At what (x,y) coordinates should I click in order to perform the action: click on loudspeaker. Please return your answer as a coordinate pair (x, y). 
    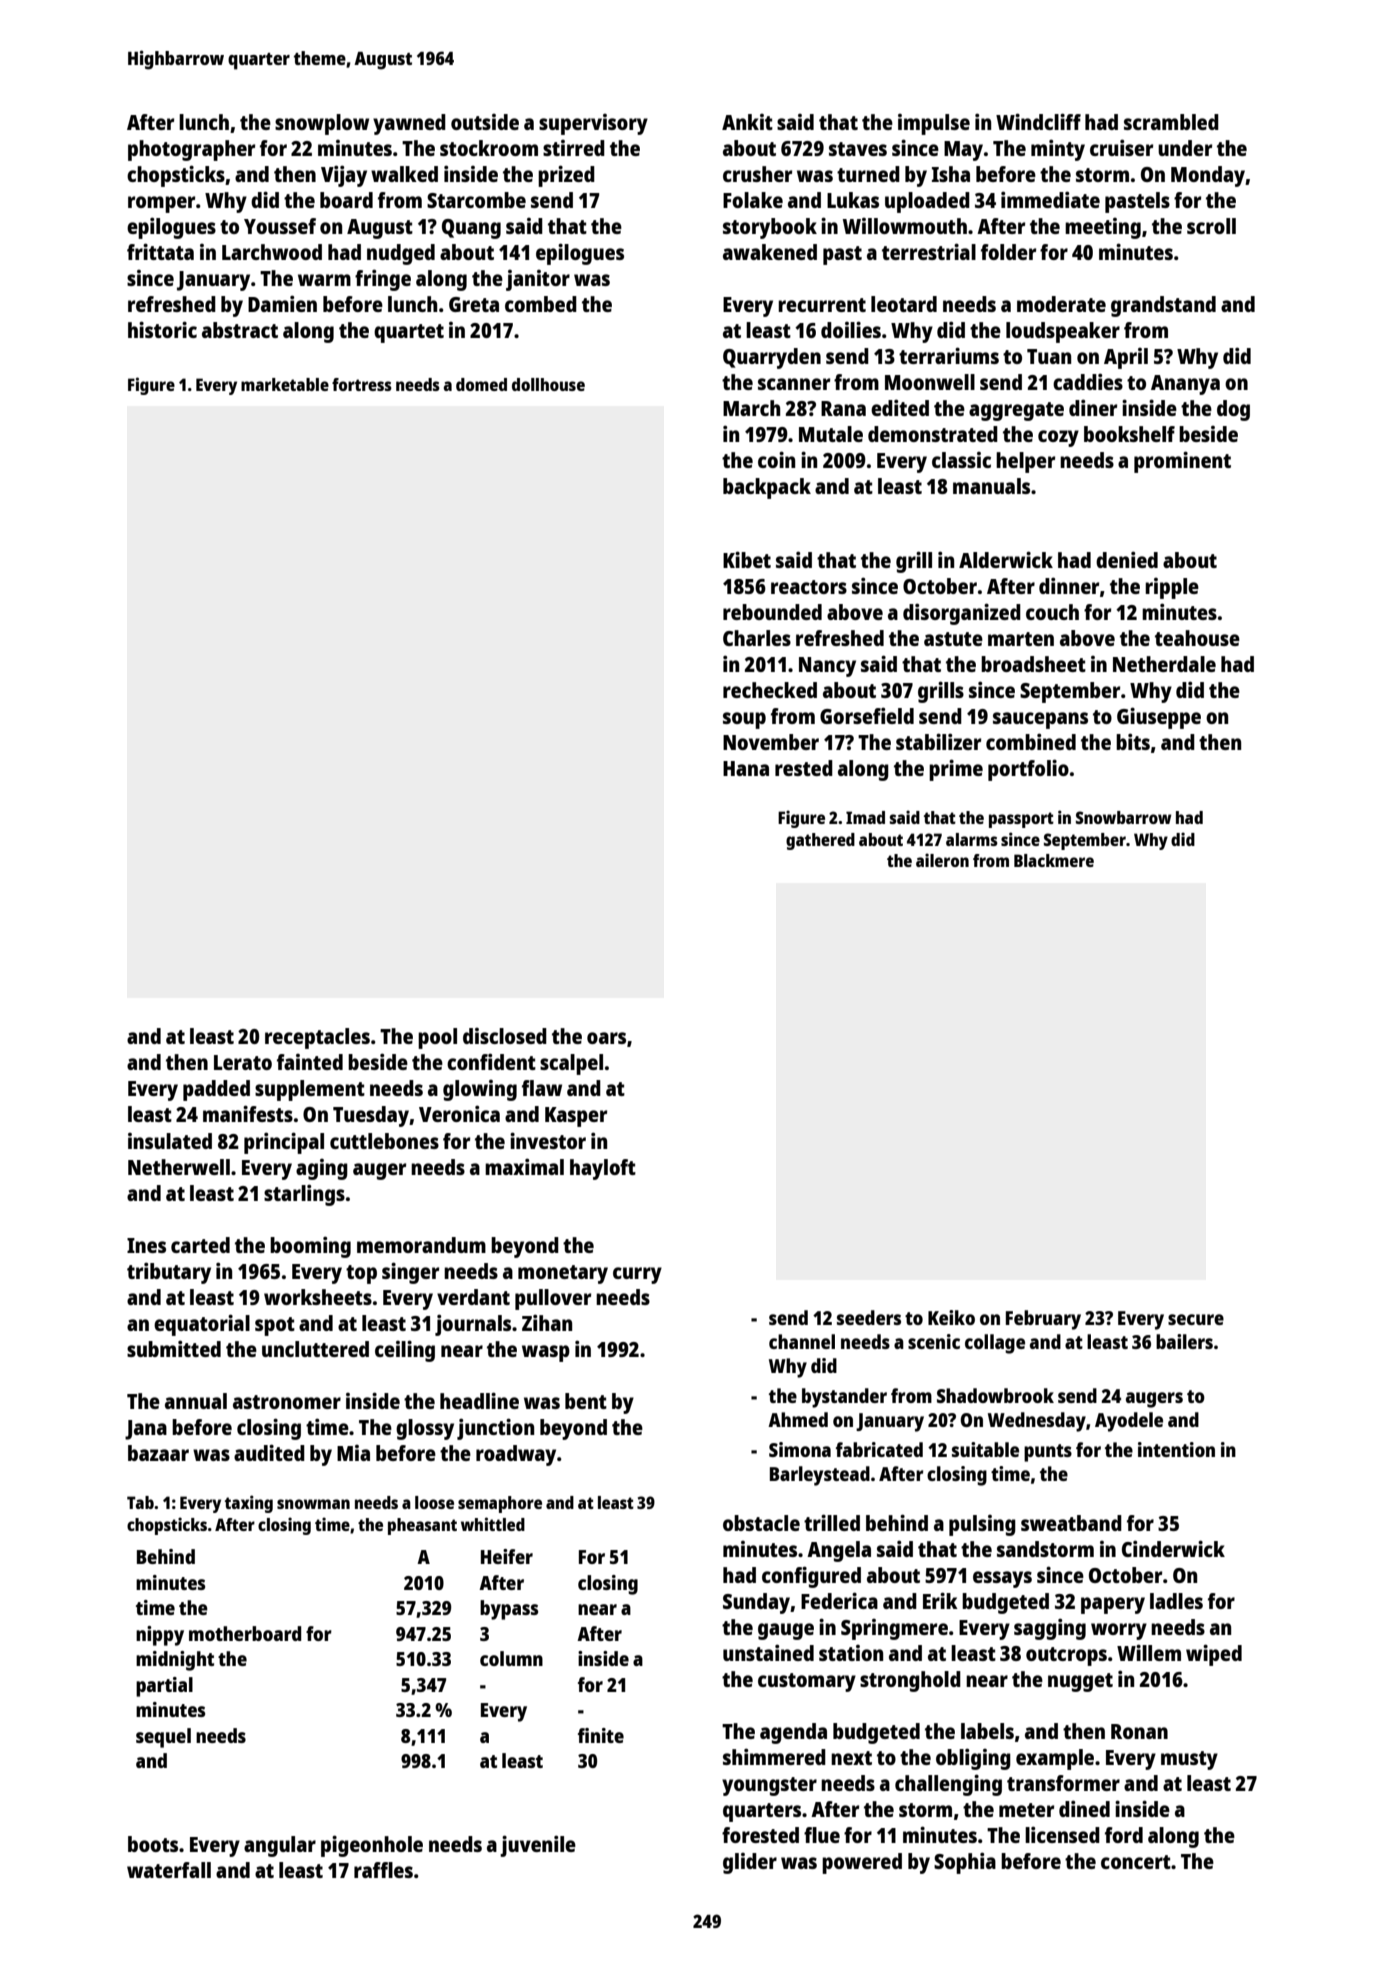
    Looking at the image, I should click on (1063, 332).
